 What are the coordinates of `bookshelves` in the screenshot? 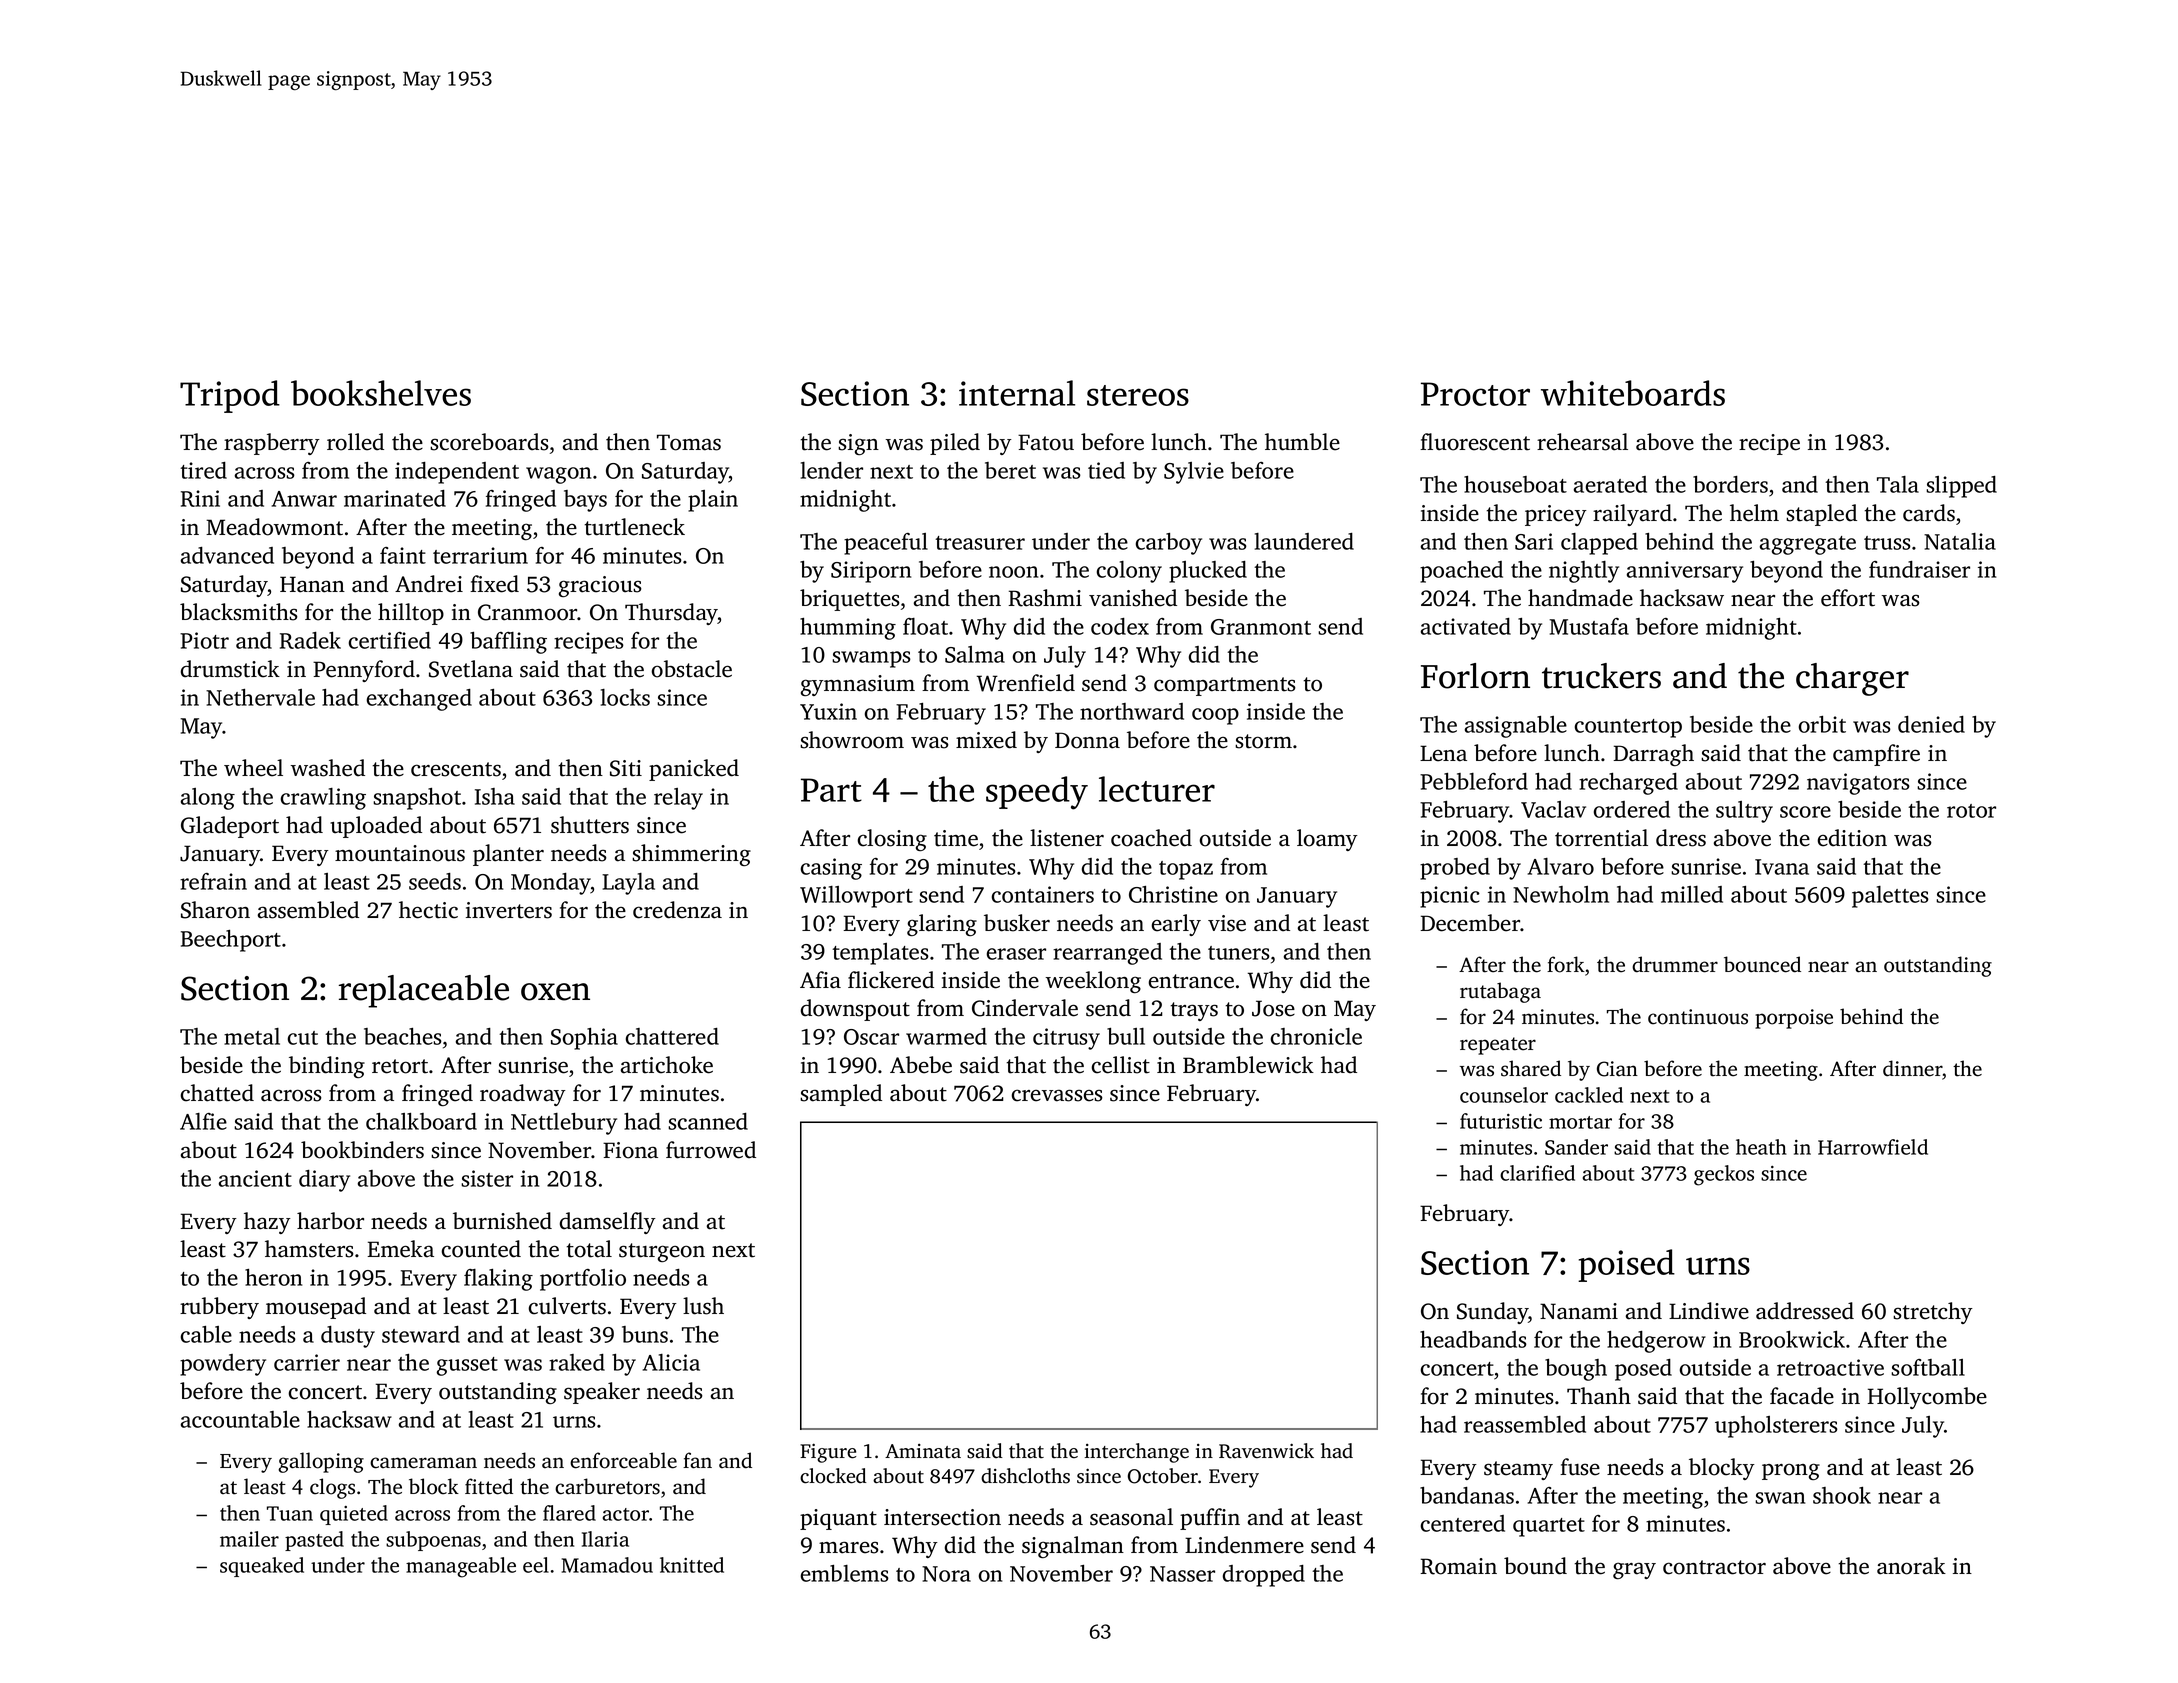 It's located at (381, 393).
